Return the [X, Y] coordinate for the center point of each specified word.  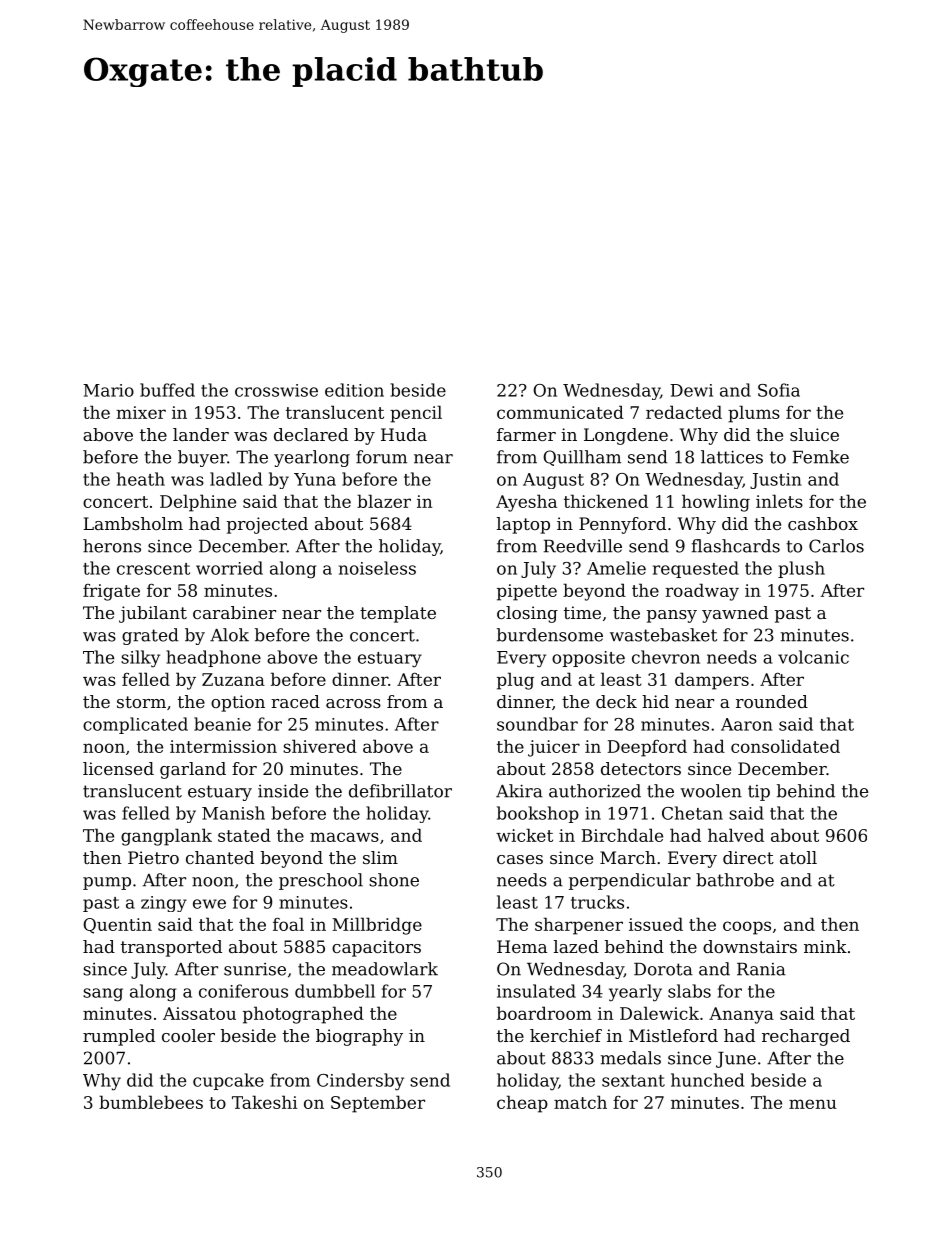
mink [825, 946]
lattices [732, 457]
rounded [772, 701]
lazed [576, 946]
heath [141, 479]
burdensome [550, 635]
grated [150, 636]
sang [103, 995]
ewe [209, 904]
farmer [526, 434]
